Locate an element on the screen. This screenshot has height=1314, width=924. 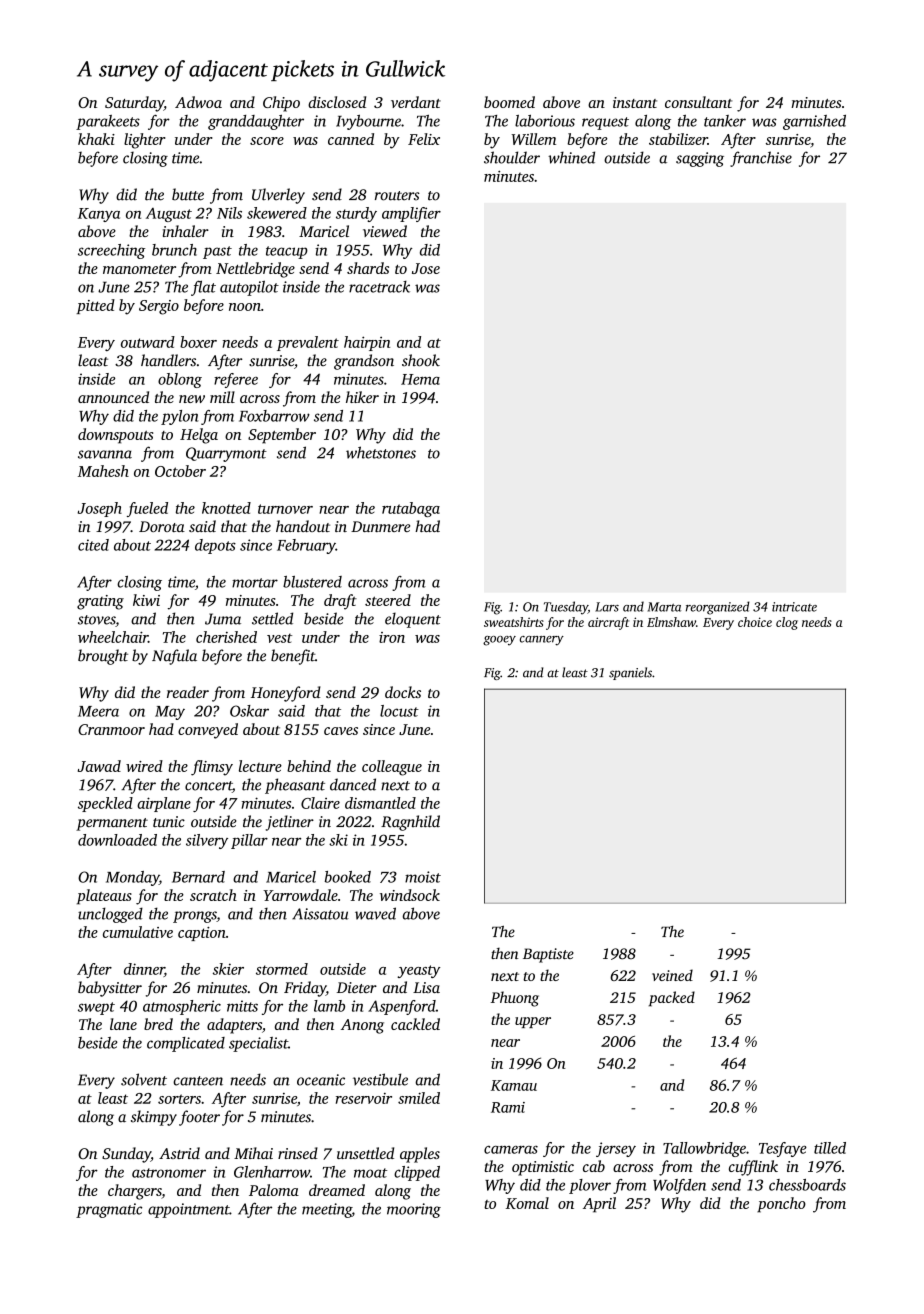
shook is located at coordinates (421, 360).
